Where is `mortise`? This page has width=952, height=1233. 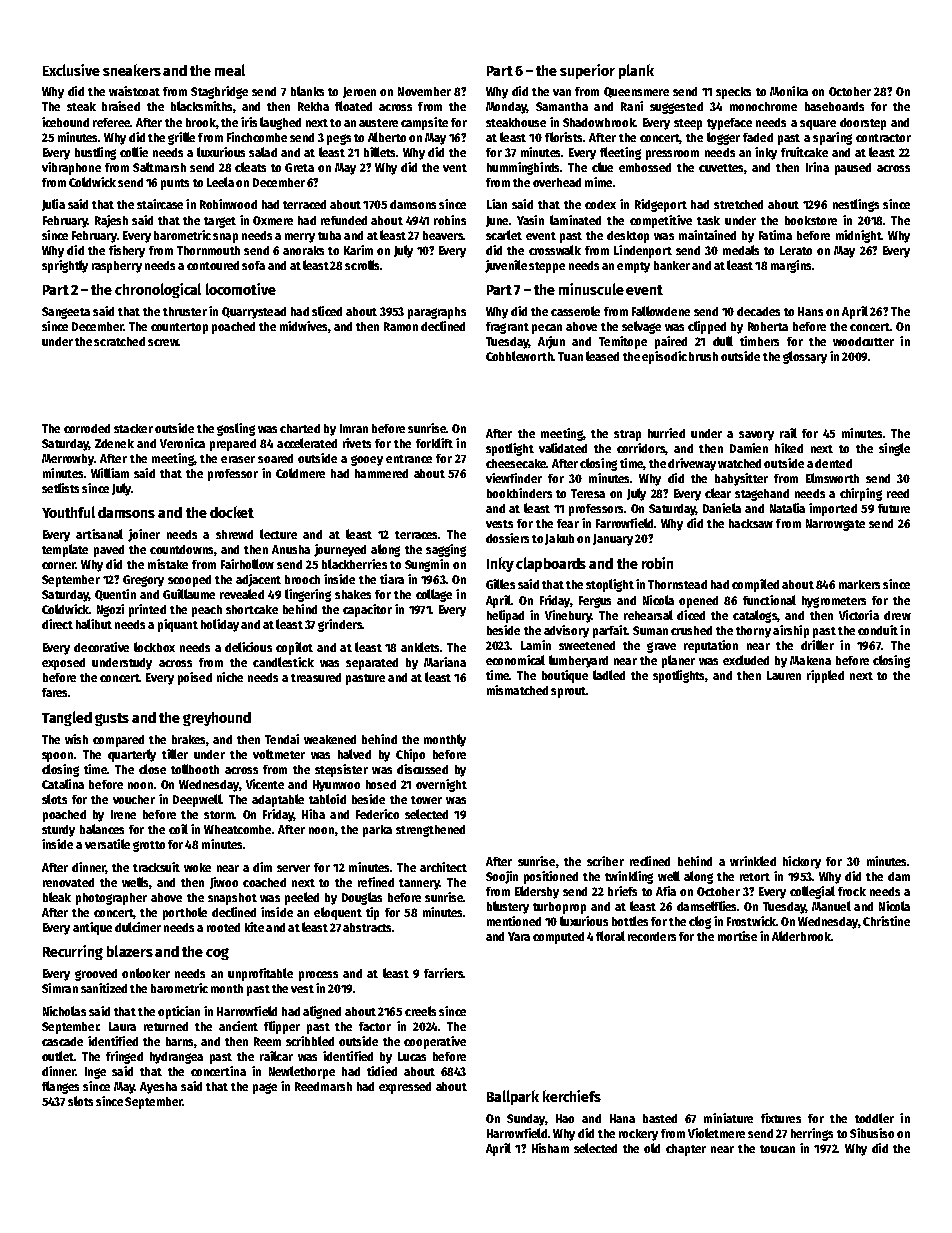 mortise is located at coordinates (737, 936).
